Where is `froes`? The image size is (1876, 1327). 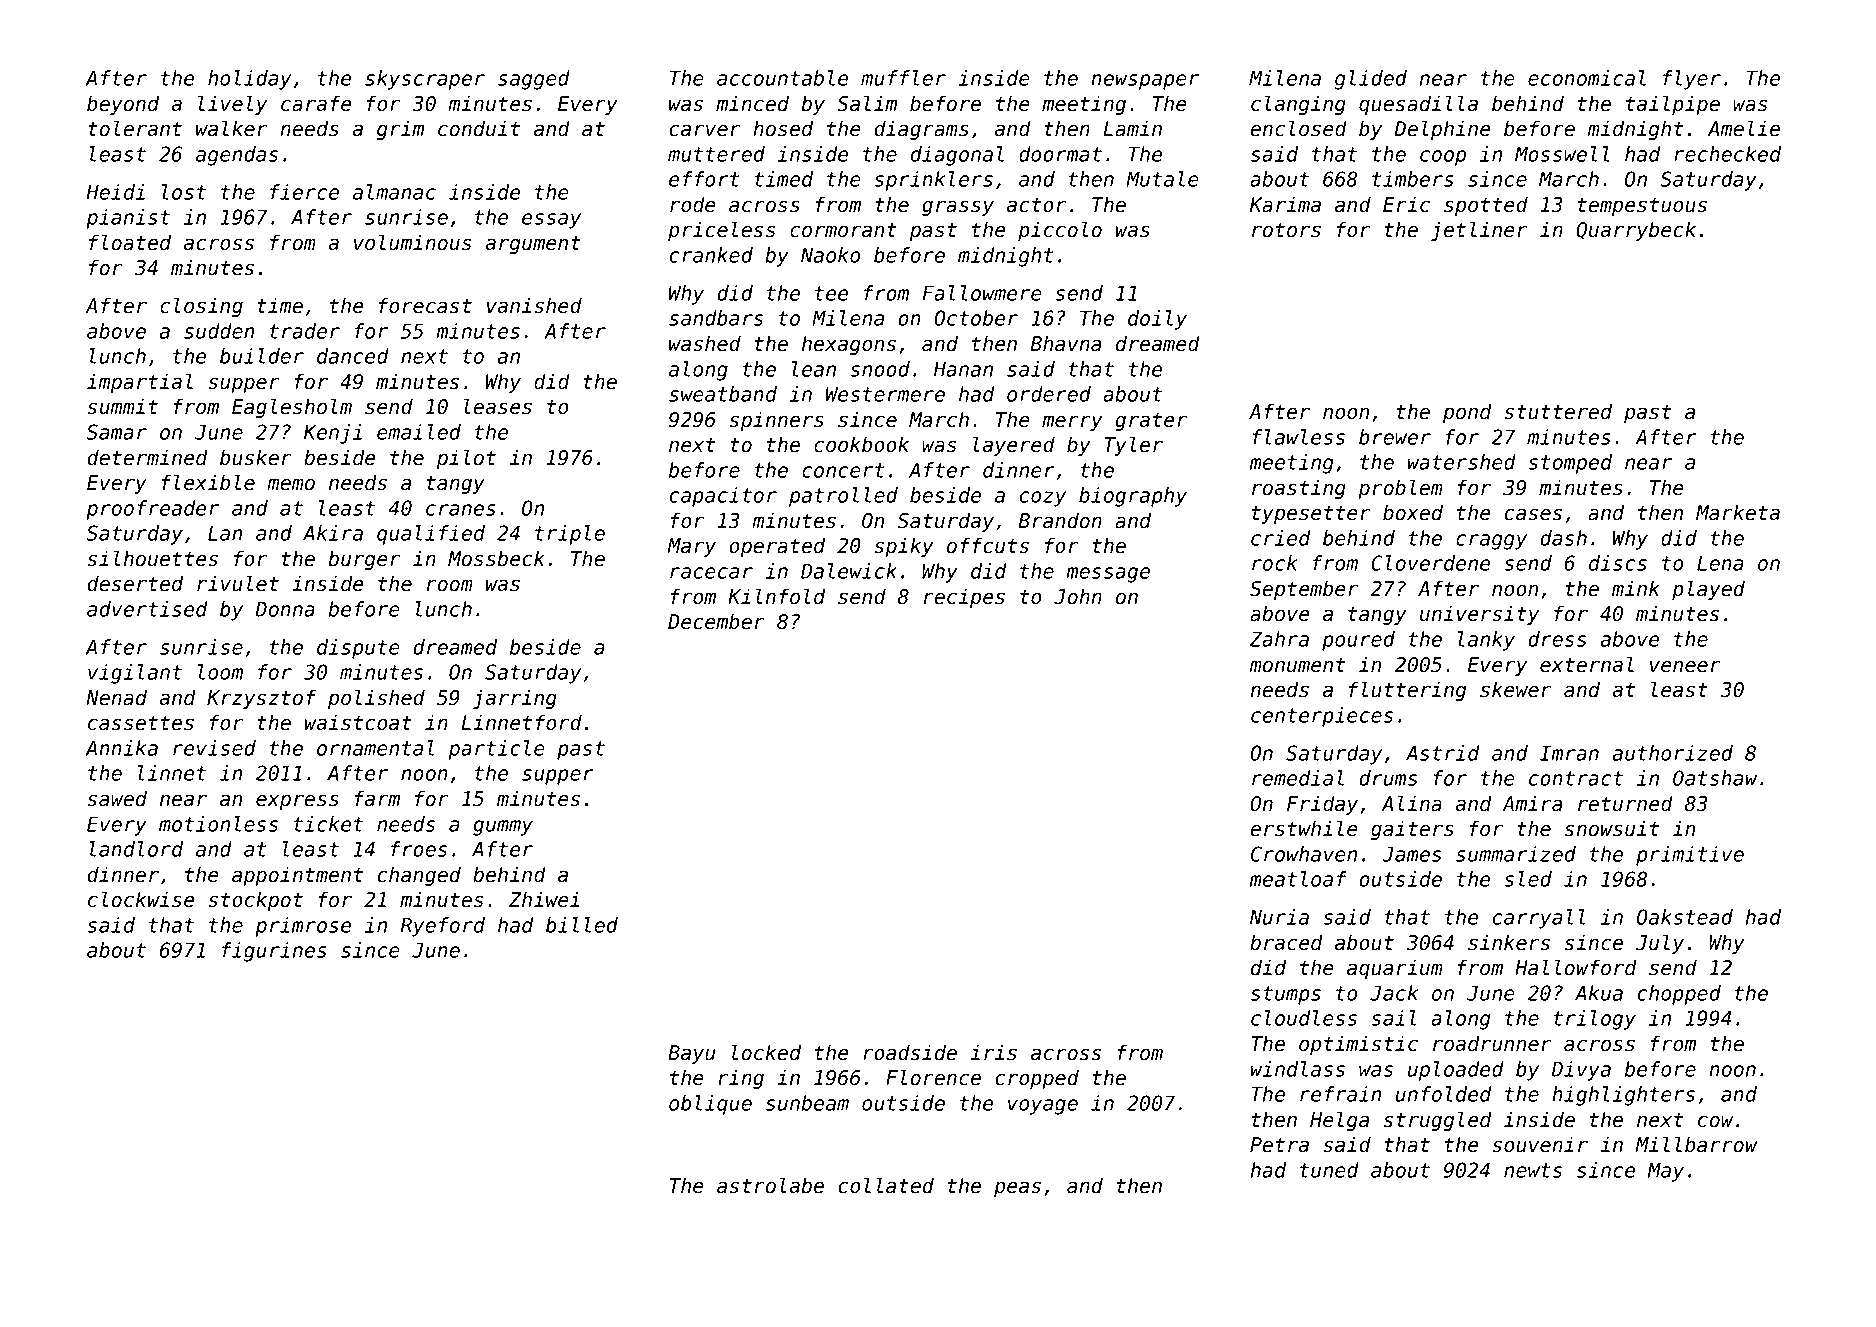
froes is located at coordinates (419, 849).
